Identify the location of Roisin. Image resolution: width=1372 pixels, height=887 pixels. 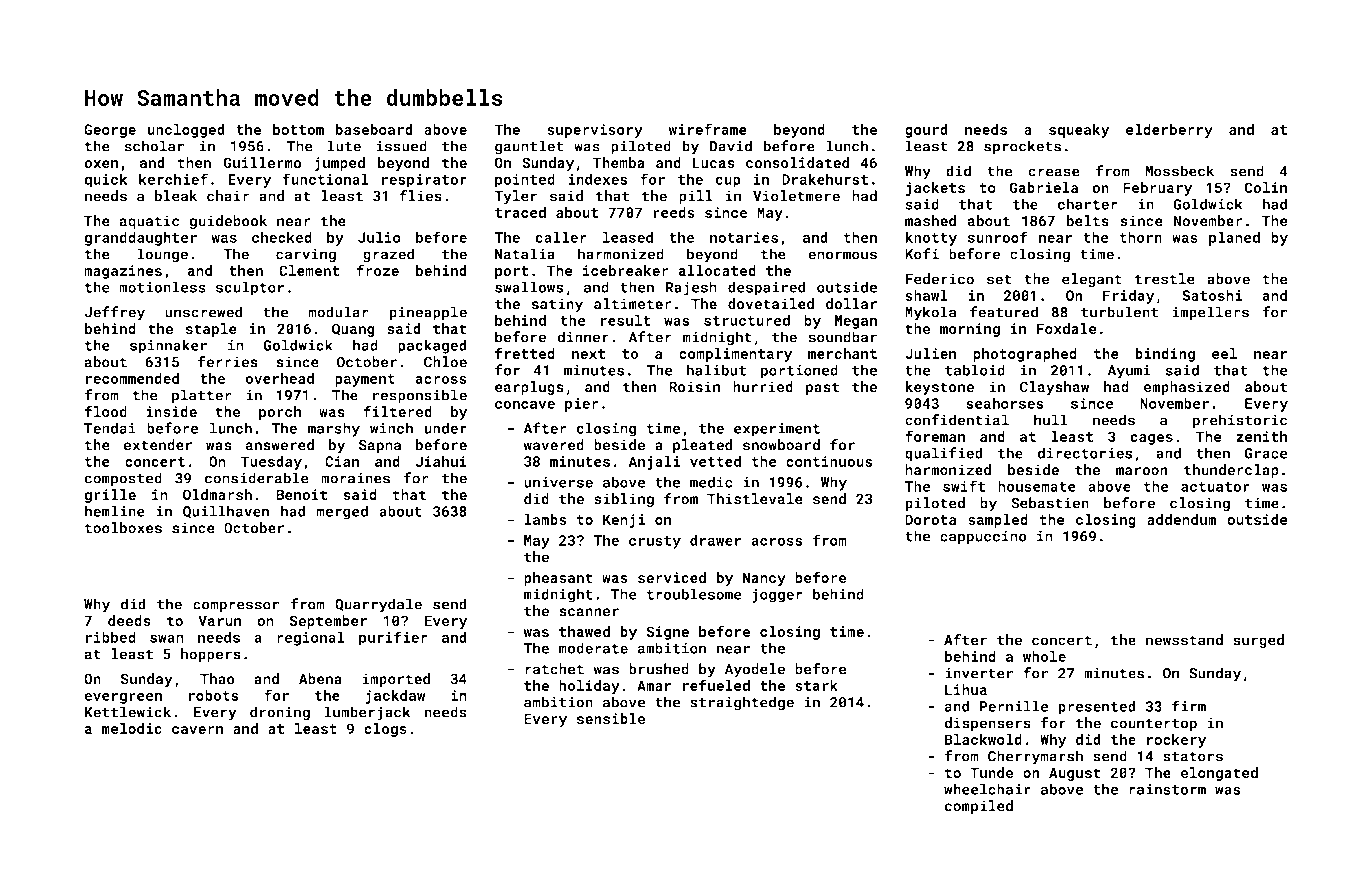
(694, 387).
